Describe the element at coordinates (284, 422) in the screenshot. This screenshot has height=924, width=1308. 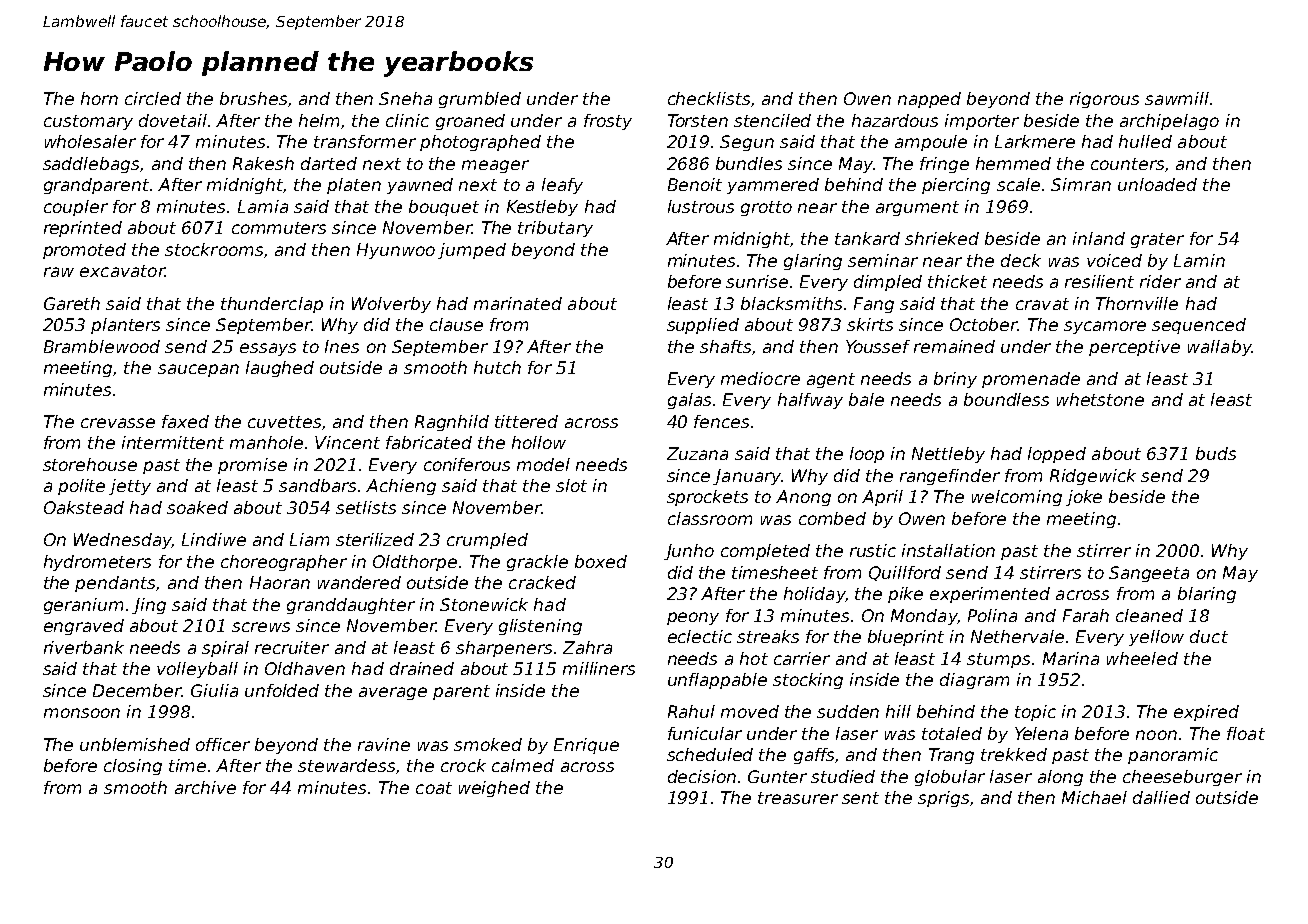
I see `cuvettes` at that location.
